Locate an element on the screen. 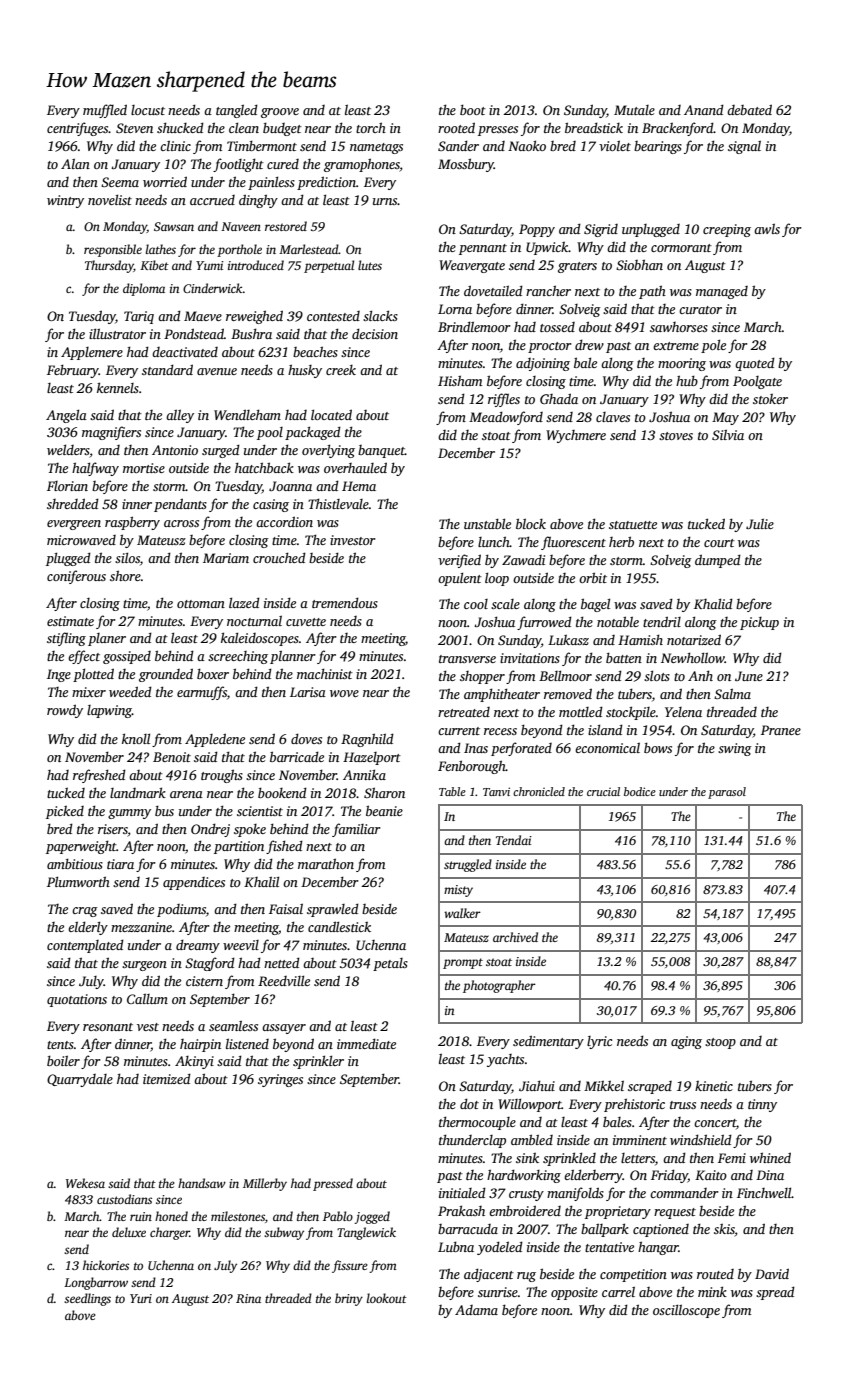 The height and width of the screenshot is (1400, 849). parasol is located at coordinates (727, 793).
